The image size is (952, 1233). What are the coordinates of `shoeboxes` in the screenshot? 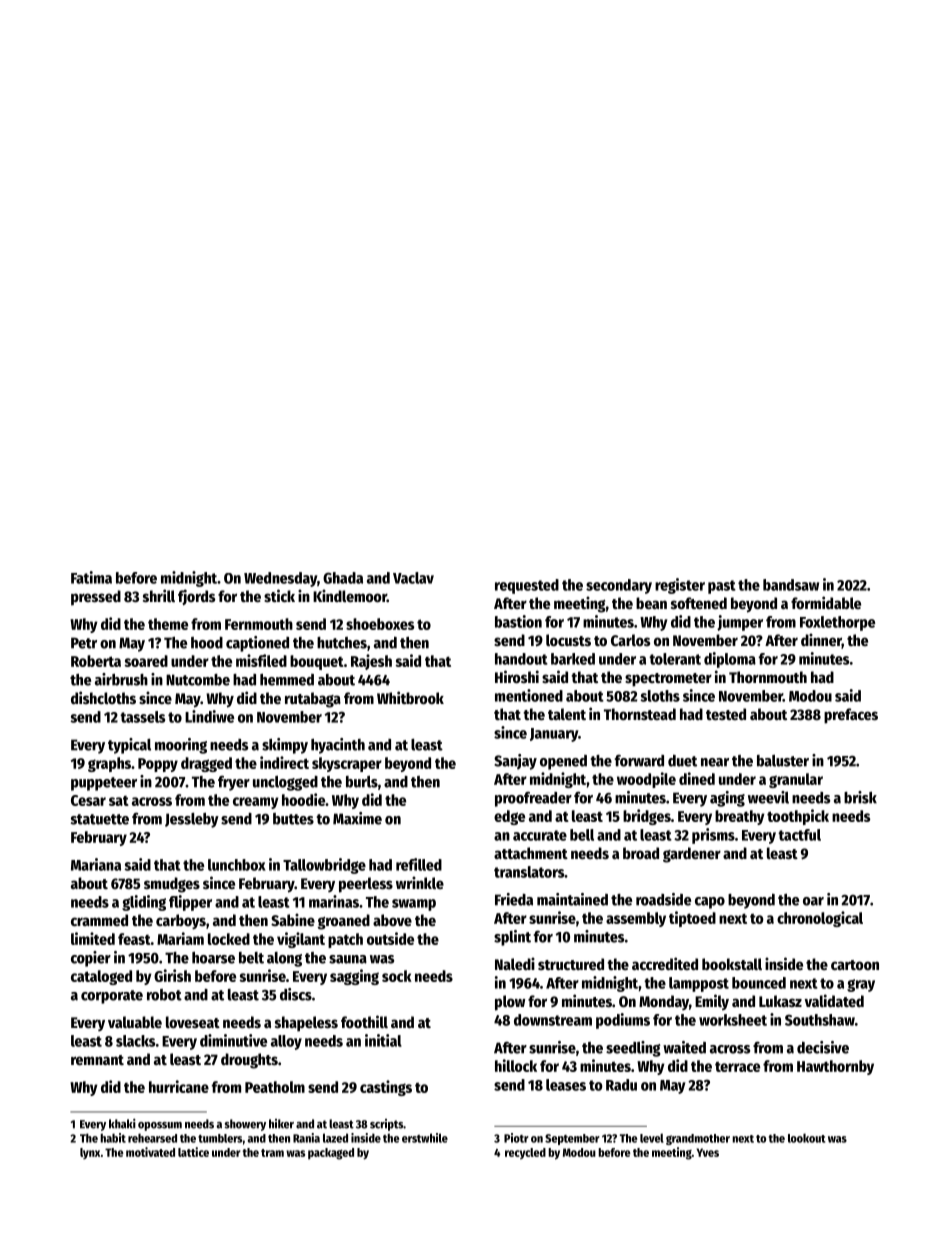 It's located at (380, 624).
